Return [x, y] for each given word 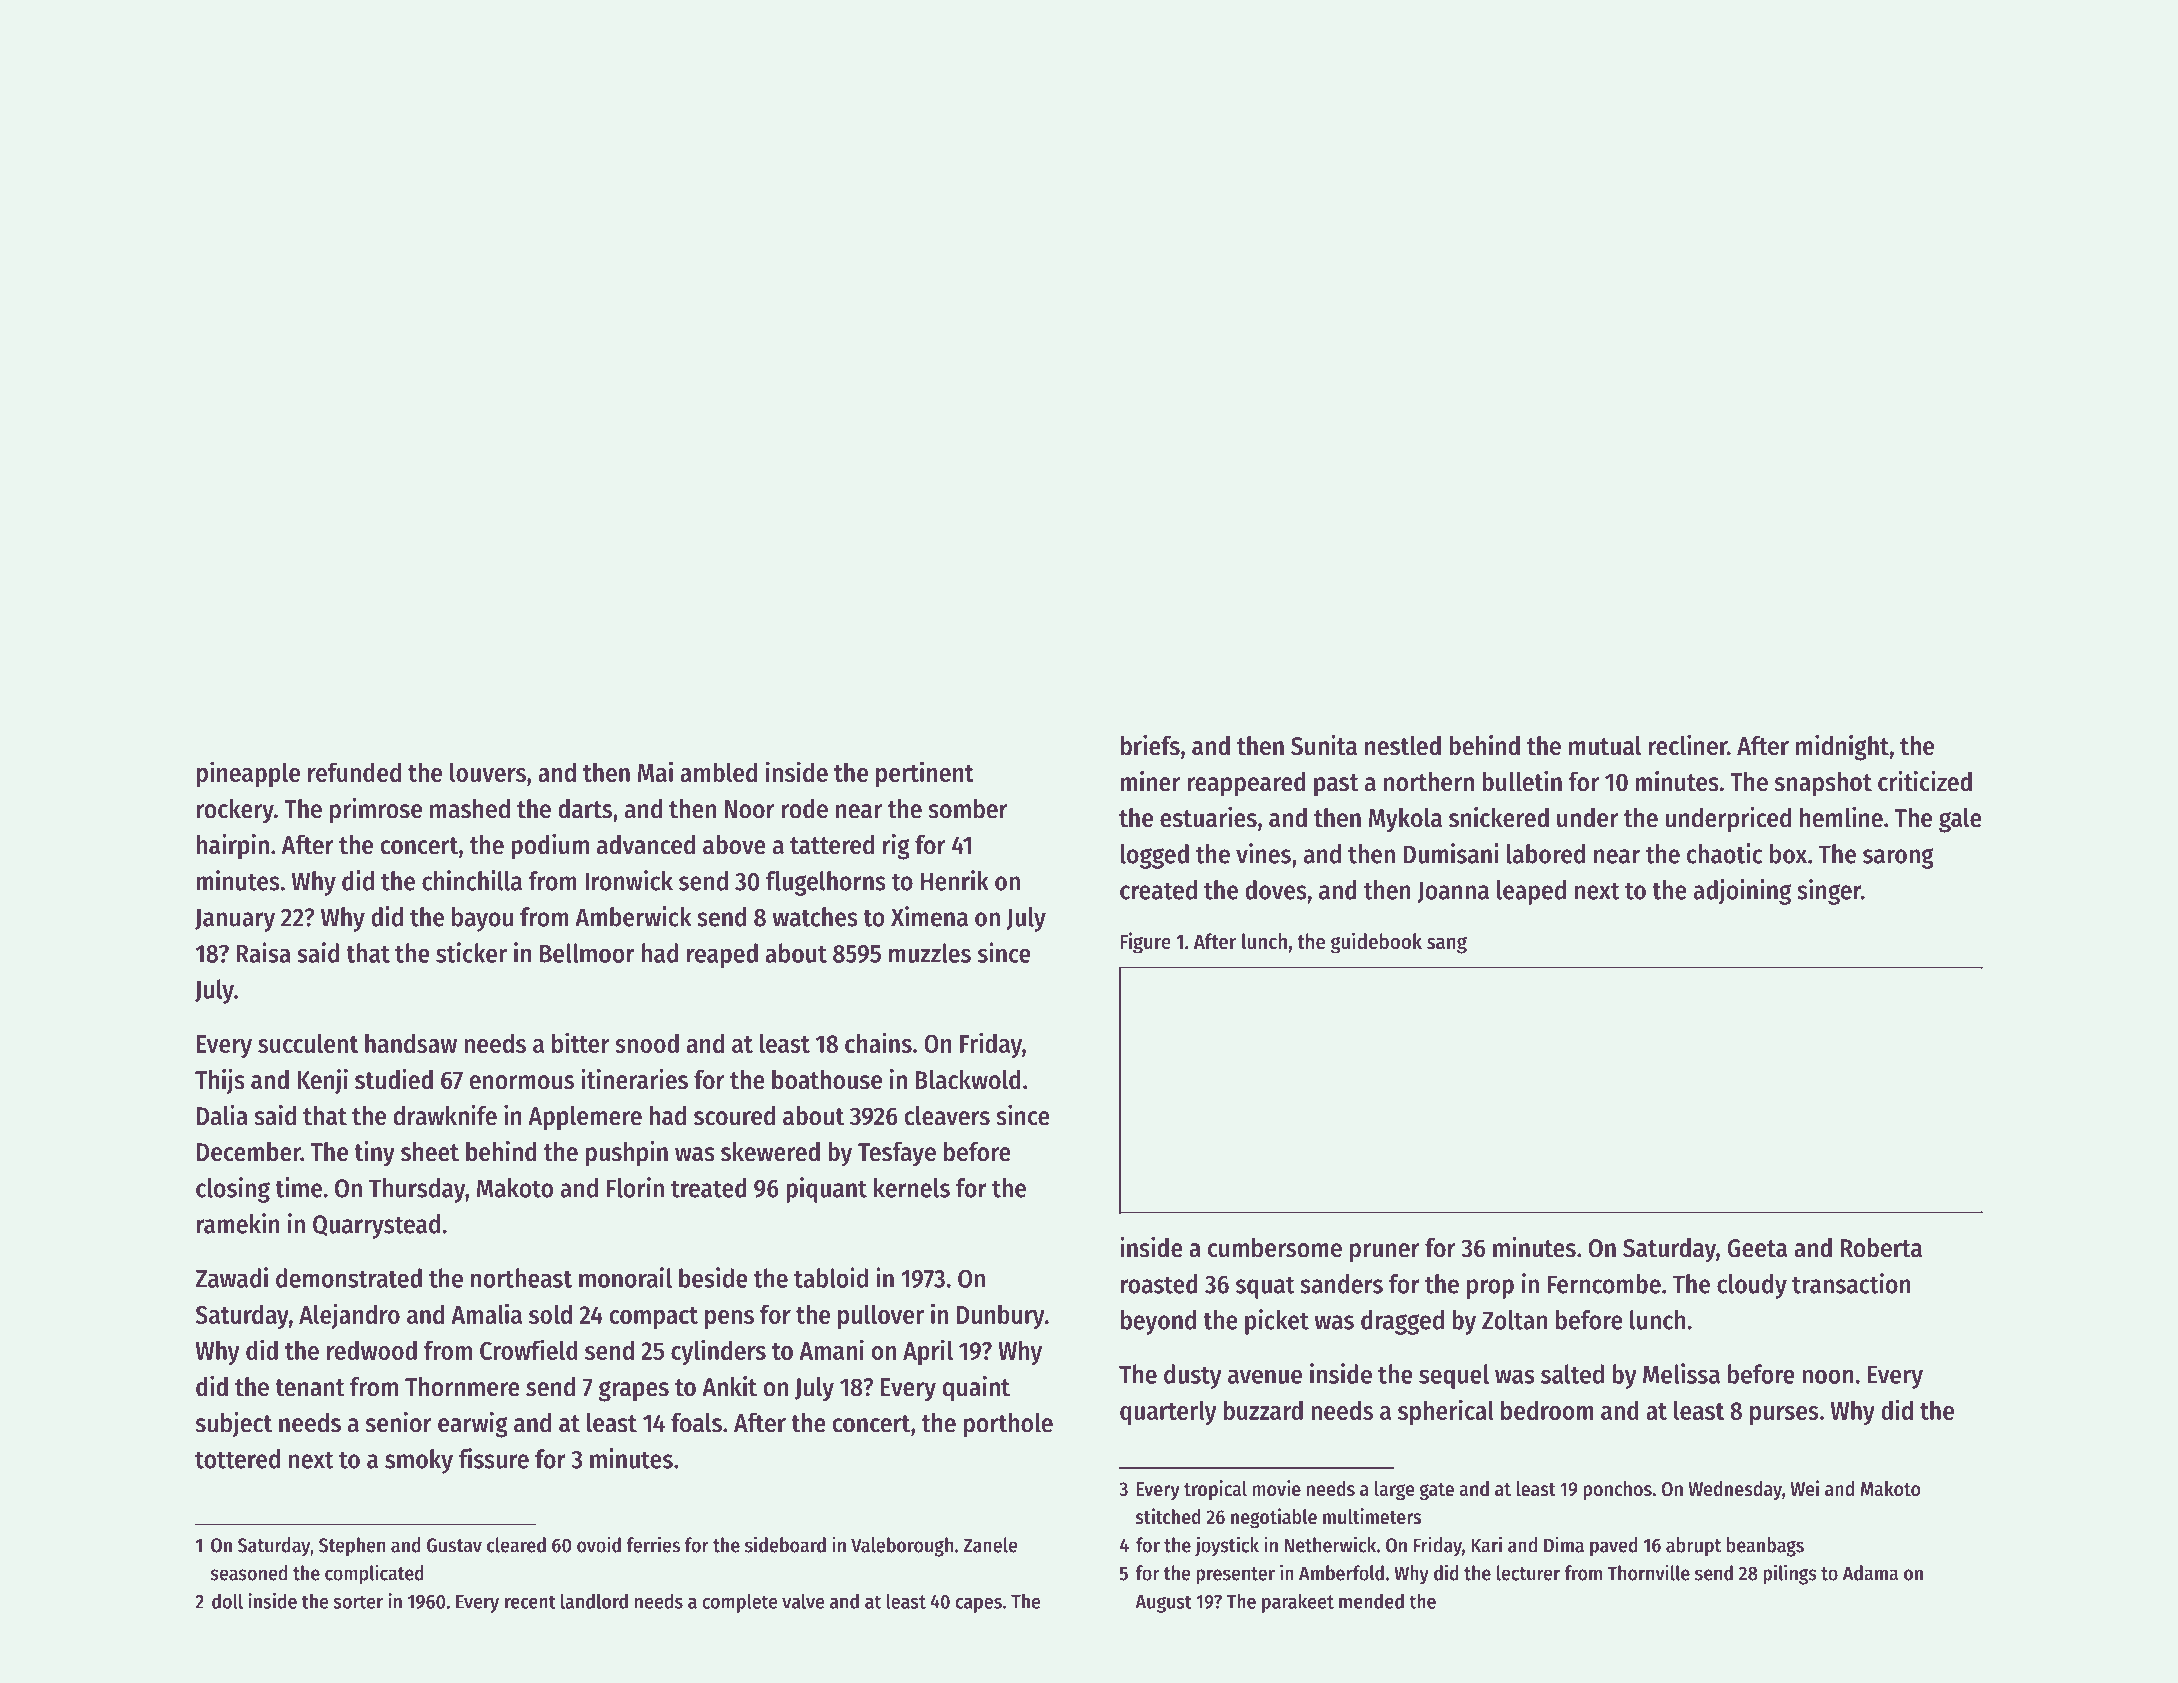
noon [1828, 1376]
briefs [1150, 745]
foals [696, 1423]
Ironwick [629, 880]
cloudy [1752, 1286]
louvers [488, 772]
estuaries [1208, 817]
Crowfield [529, 1349]
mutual [1605, 746]
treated [709, 1188]
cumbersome [1275, 1248]
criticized [1925, 781]
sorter [358, 1602]
